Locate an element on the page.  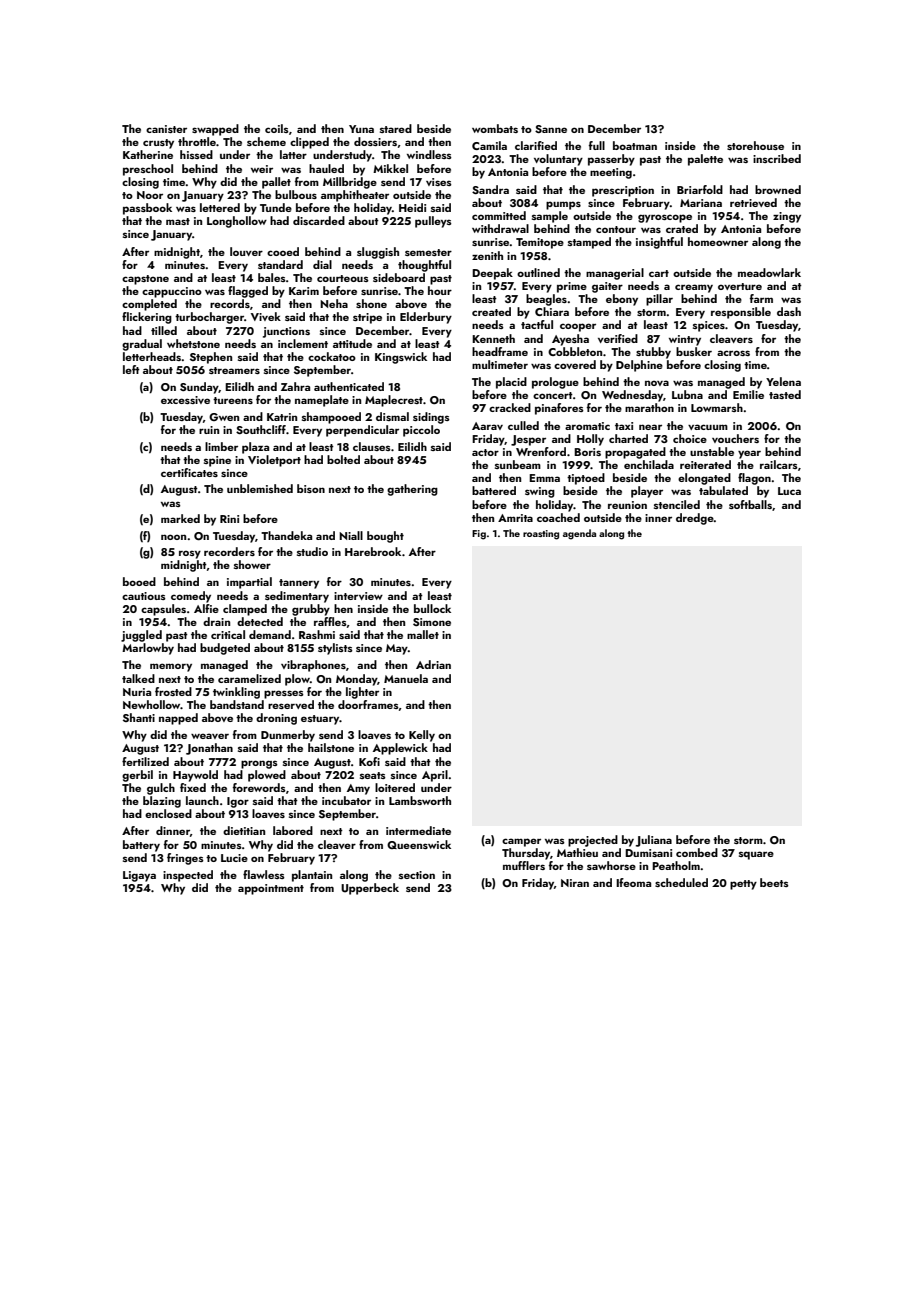
storehouse is located at coordinates (755, 145).
